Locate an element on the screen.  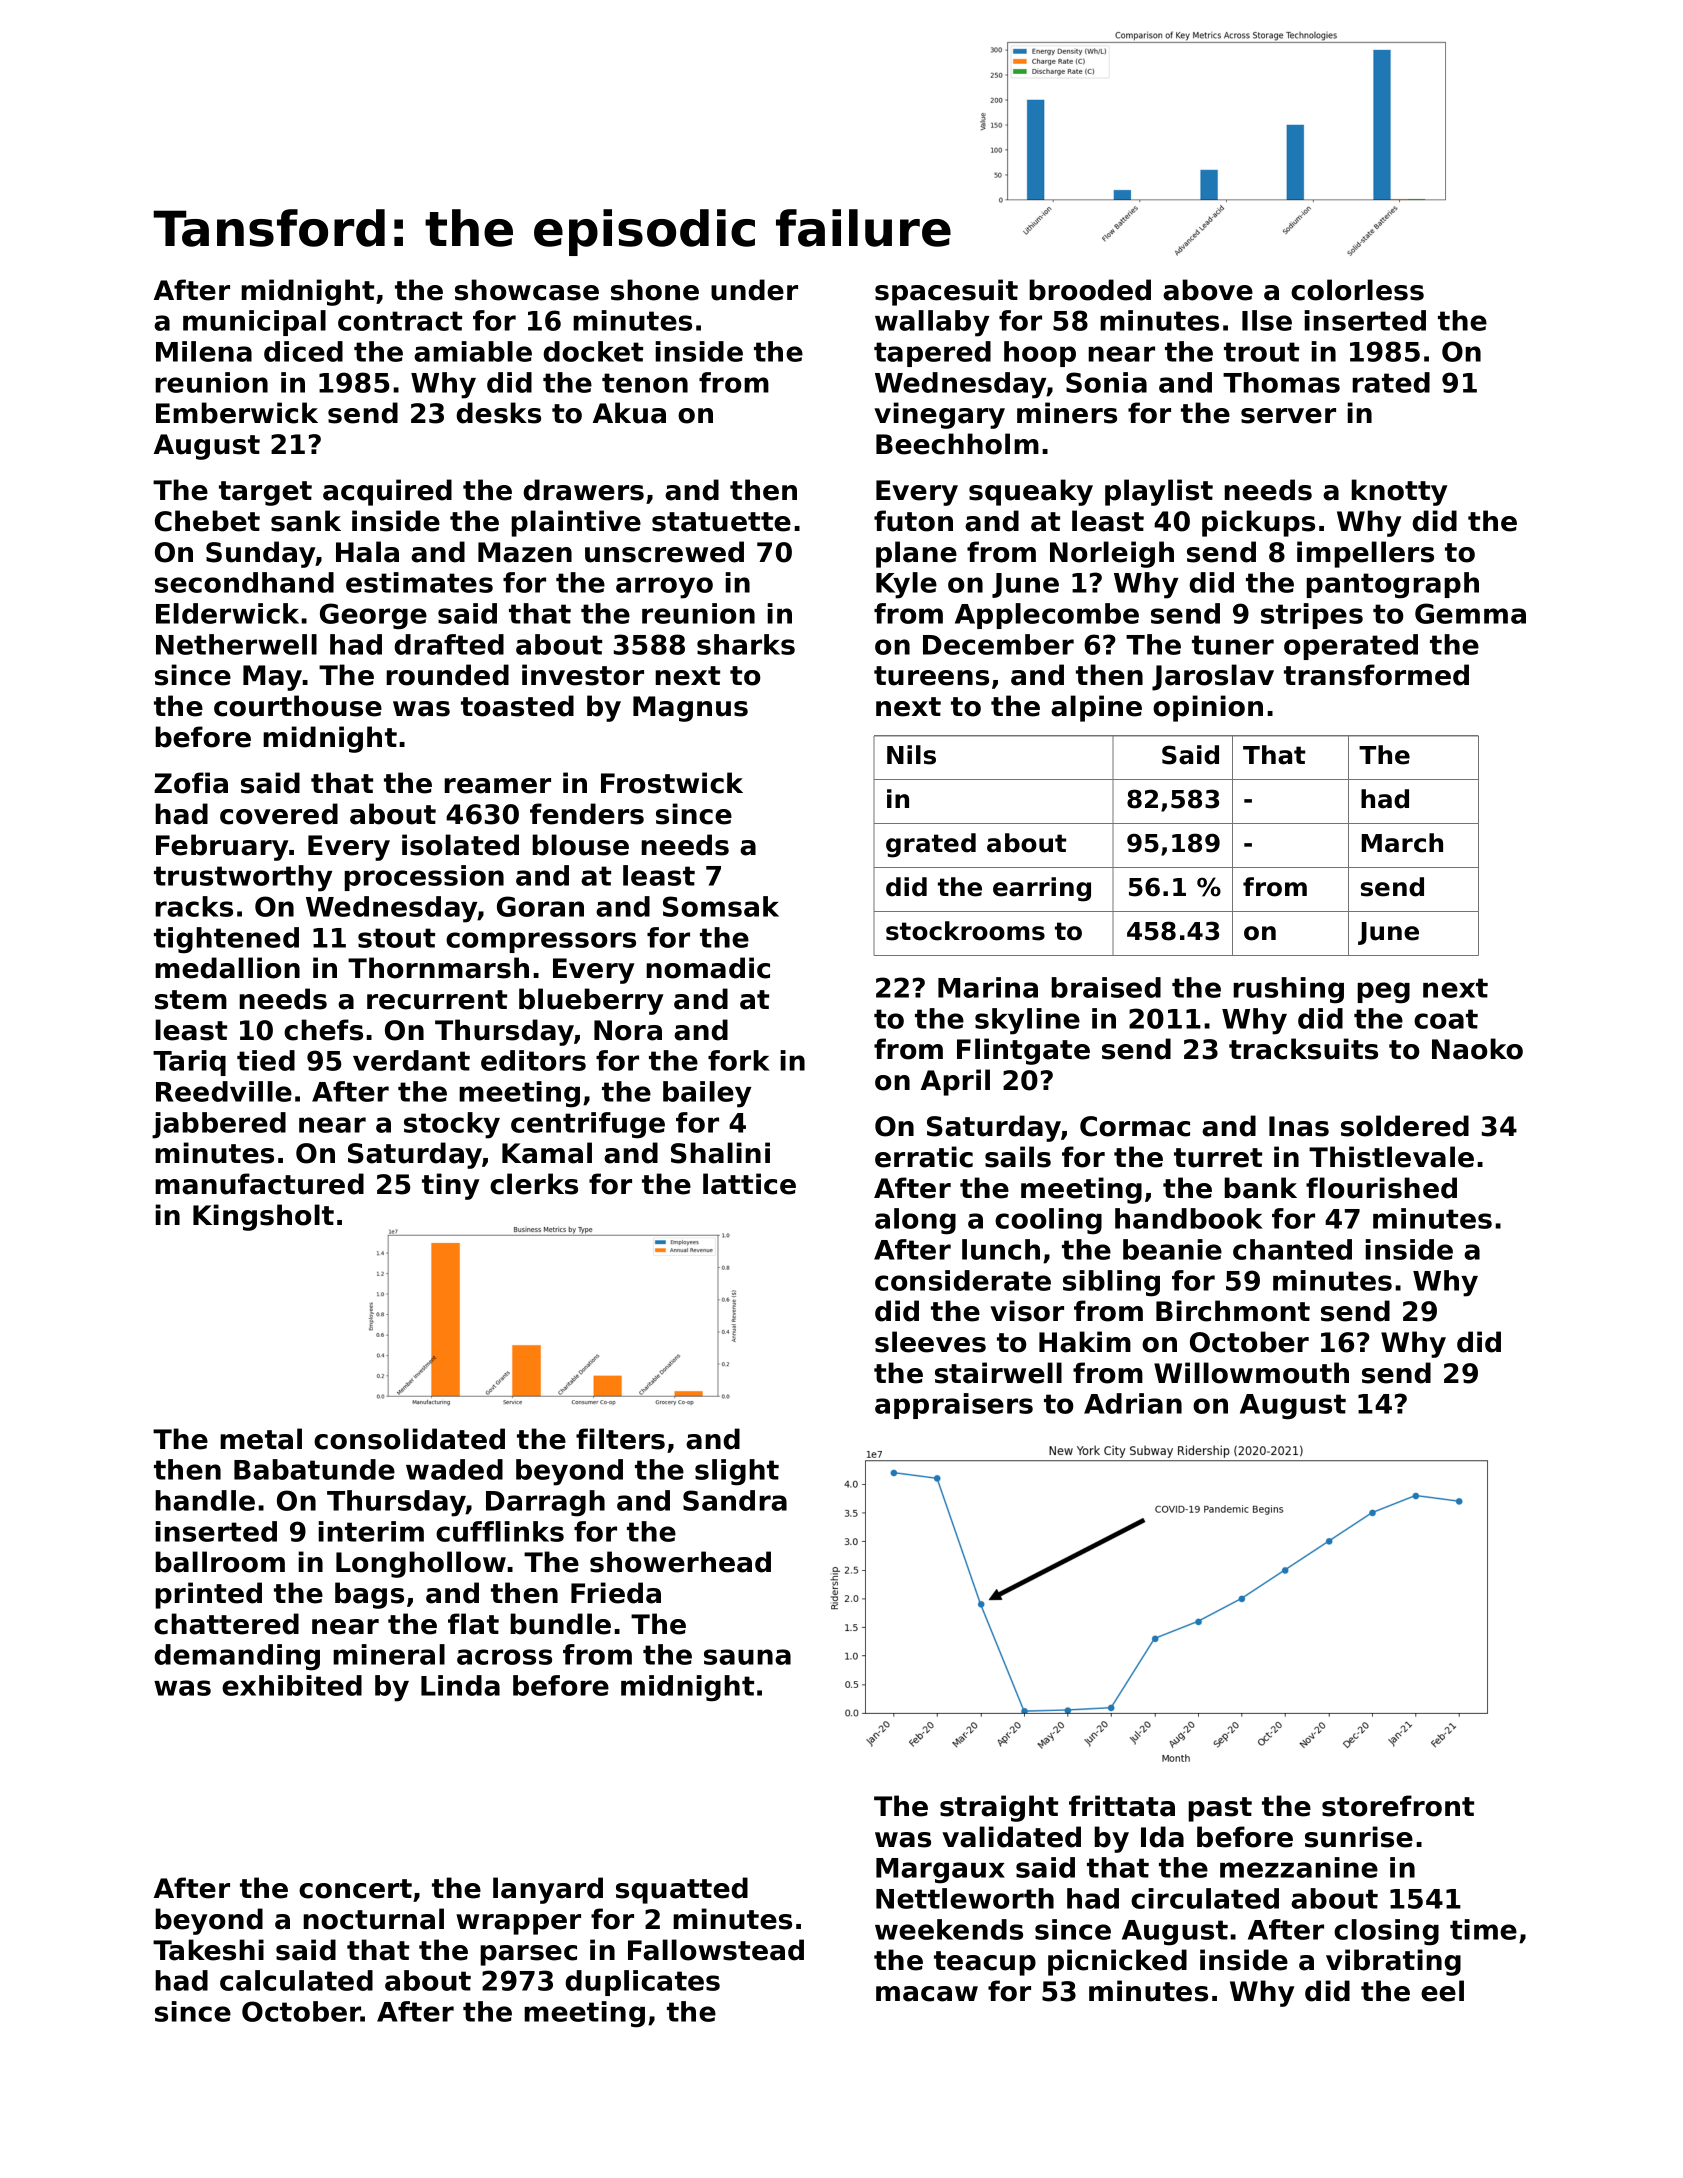
Shalini is located at coordinates (720, 1153).
